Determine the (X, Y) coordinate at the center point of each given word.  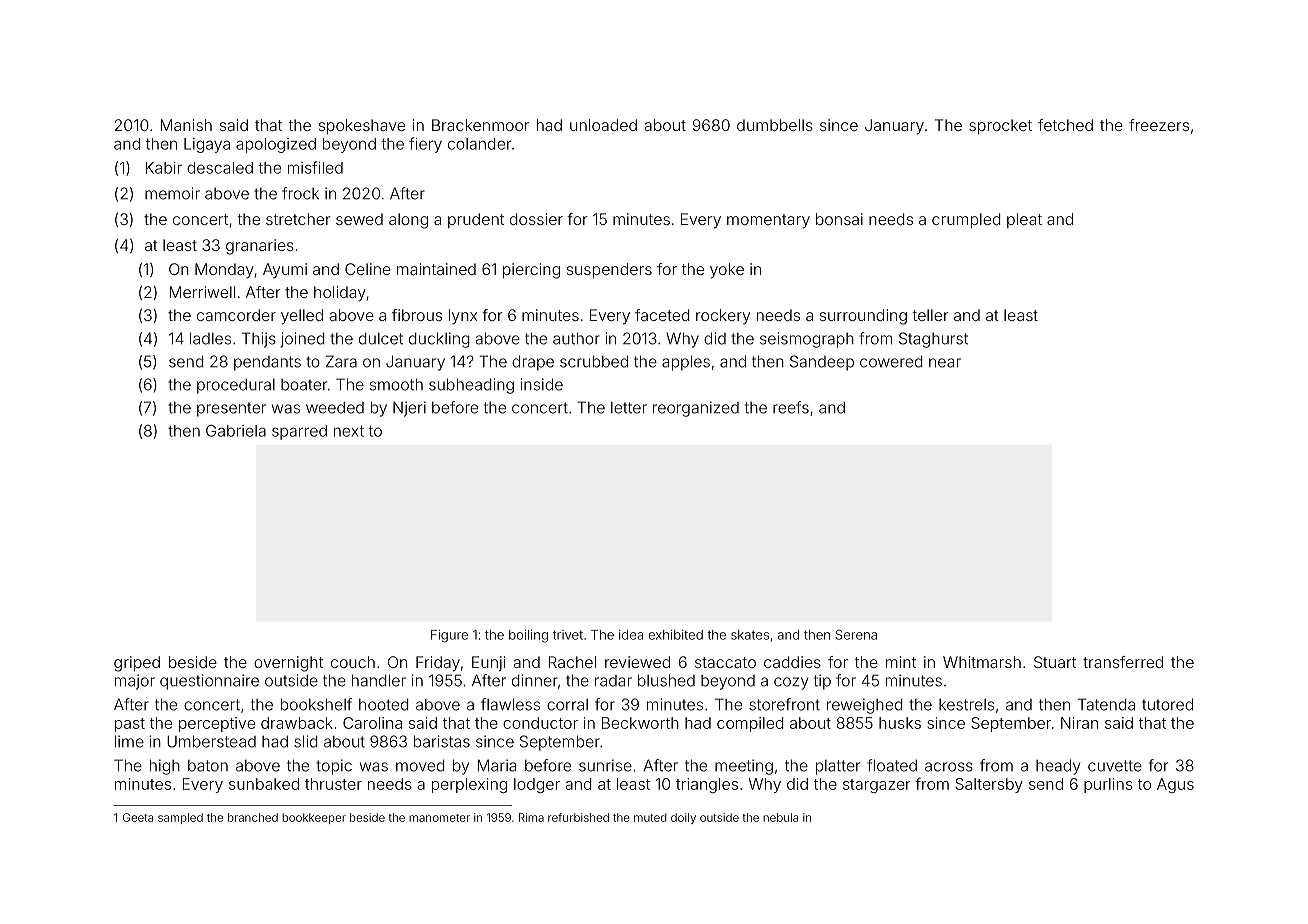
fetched (1065, 125)
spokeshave (362, 126)
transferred (1123, 662)
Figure (449, 636)
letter (629, 408)
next (349, 431)
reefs (791, 407)
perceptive (217, 724)
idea (631, 635)
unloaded (603, 125)
